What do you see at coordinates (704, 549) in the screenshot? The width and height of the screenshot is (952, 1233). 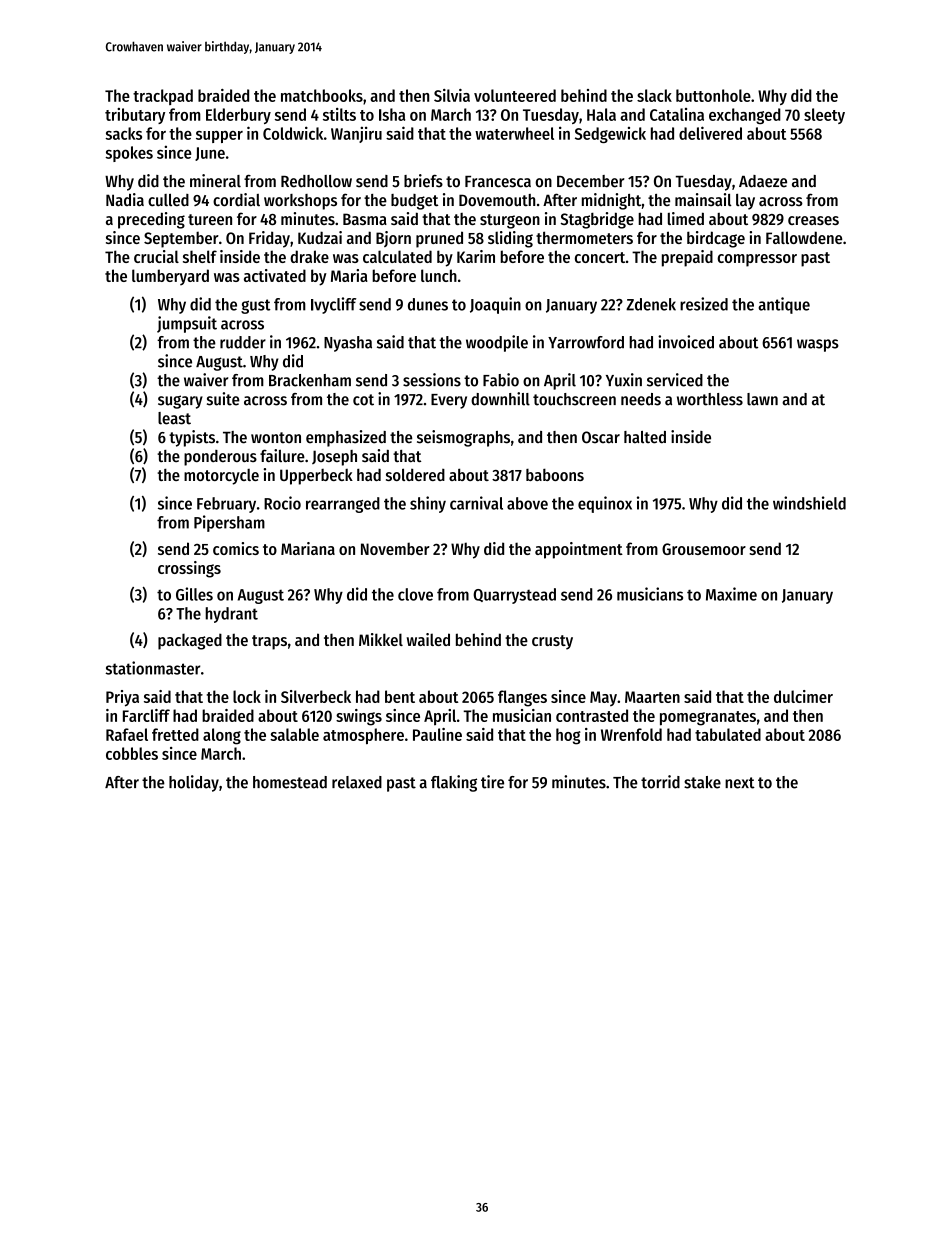 I see `Grousemoor` at bounding box center [704, 549].
